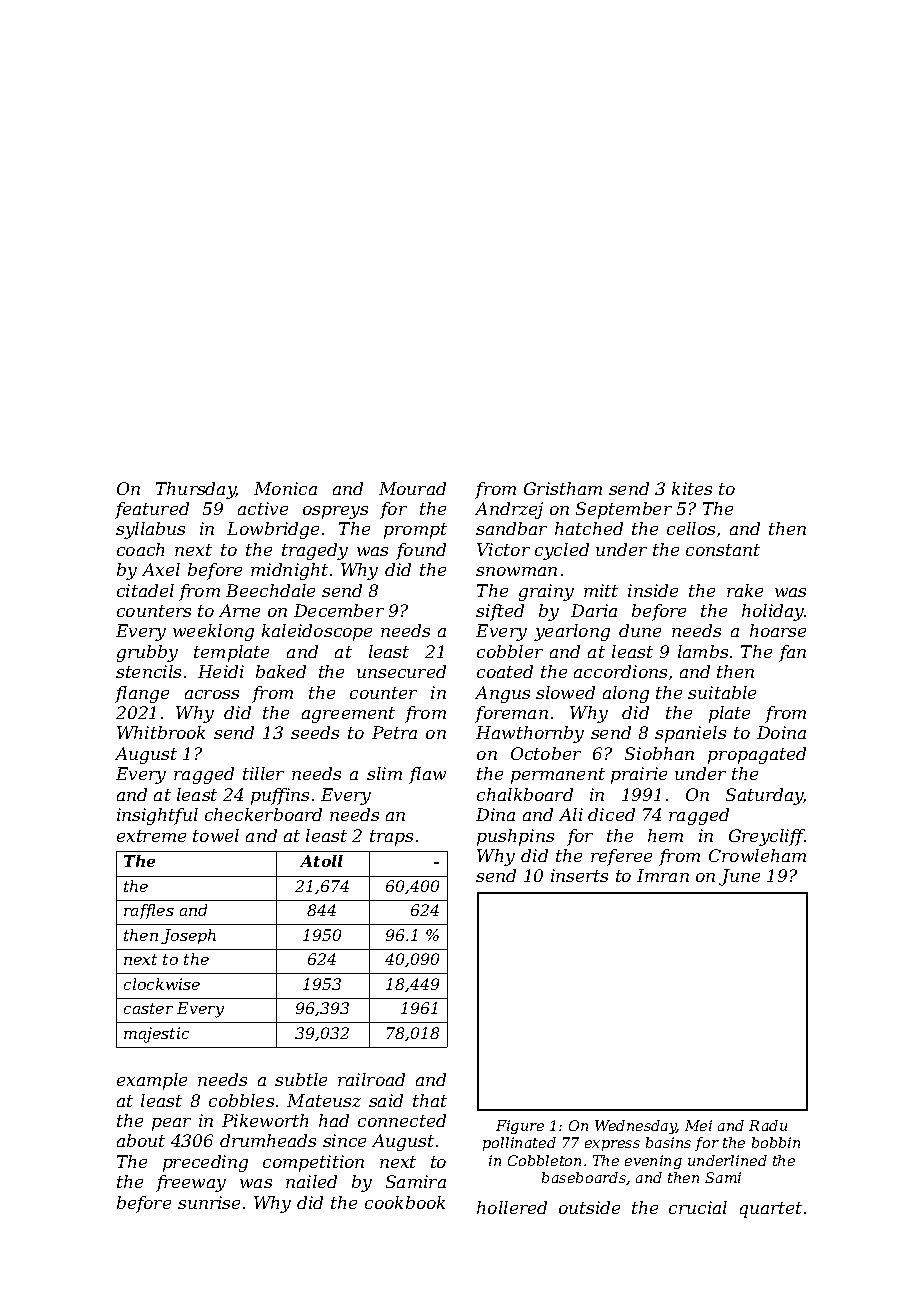  What do you see at coordinates (196, 490) in the image?
I see `Thursday` at bounding box center [196, 490].
